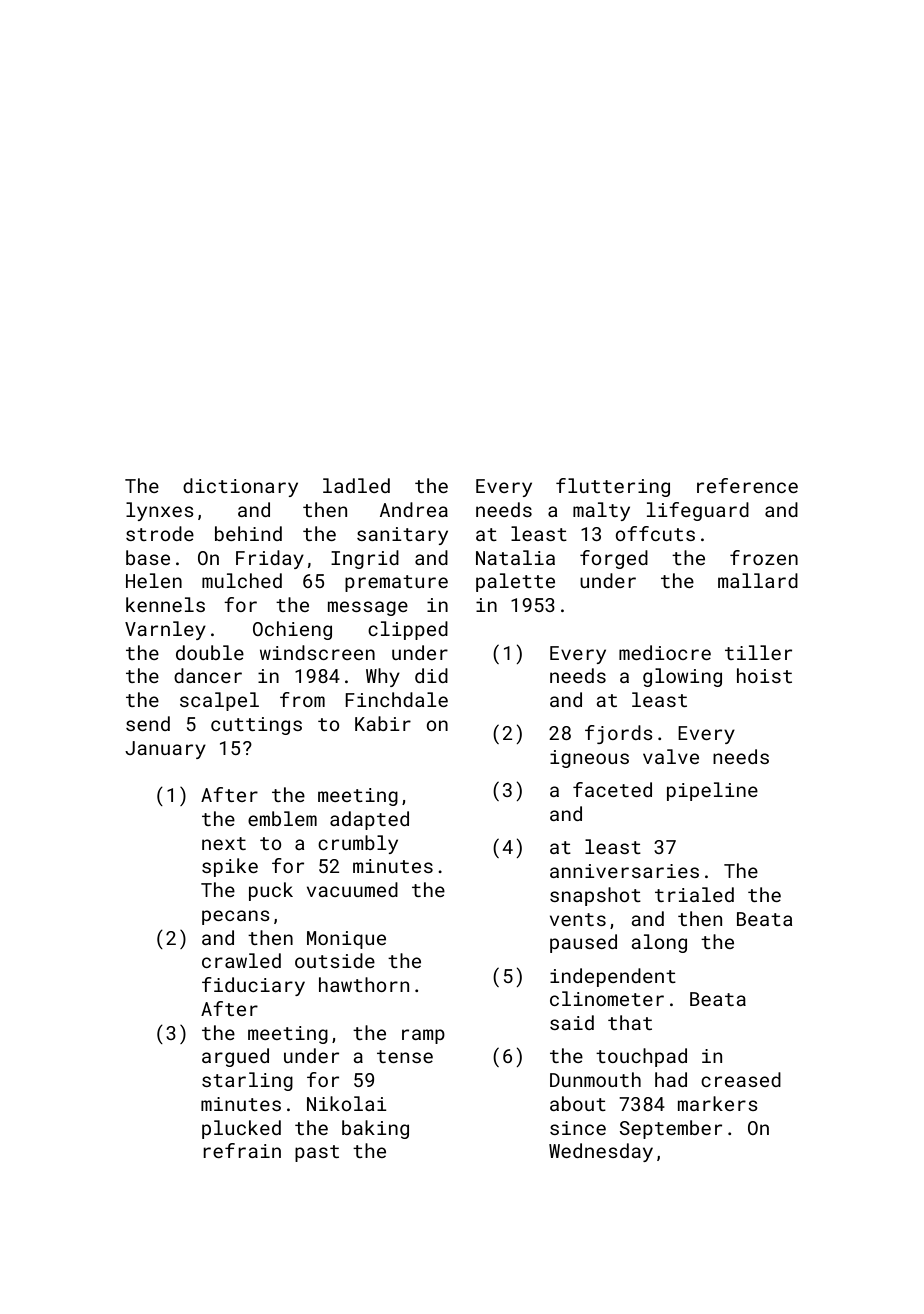 The image size is (924, 1314). I want to click on refrain, so click(242, 1150).
